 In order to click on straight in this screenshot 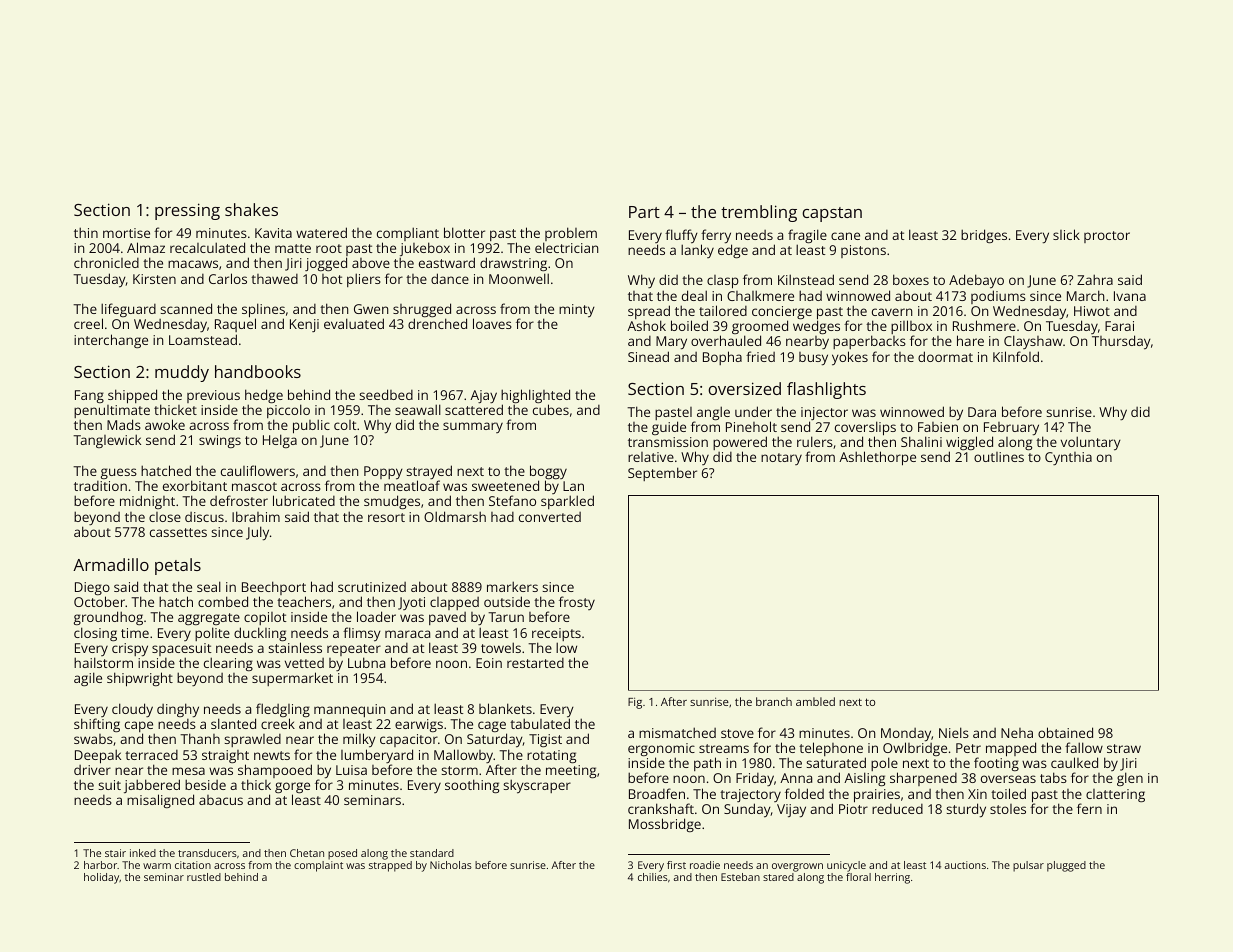, I will do `click(225, 756)`.
